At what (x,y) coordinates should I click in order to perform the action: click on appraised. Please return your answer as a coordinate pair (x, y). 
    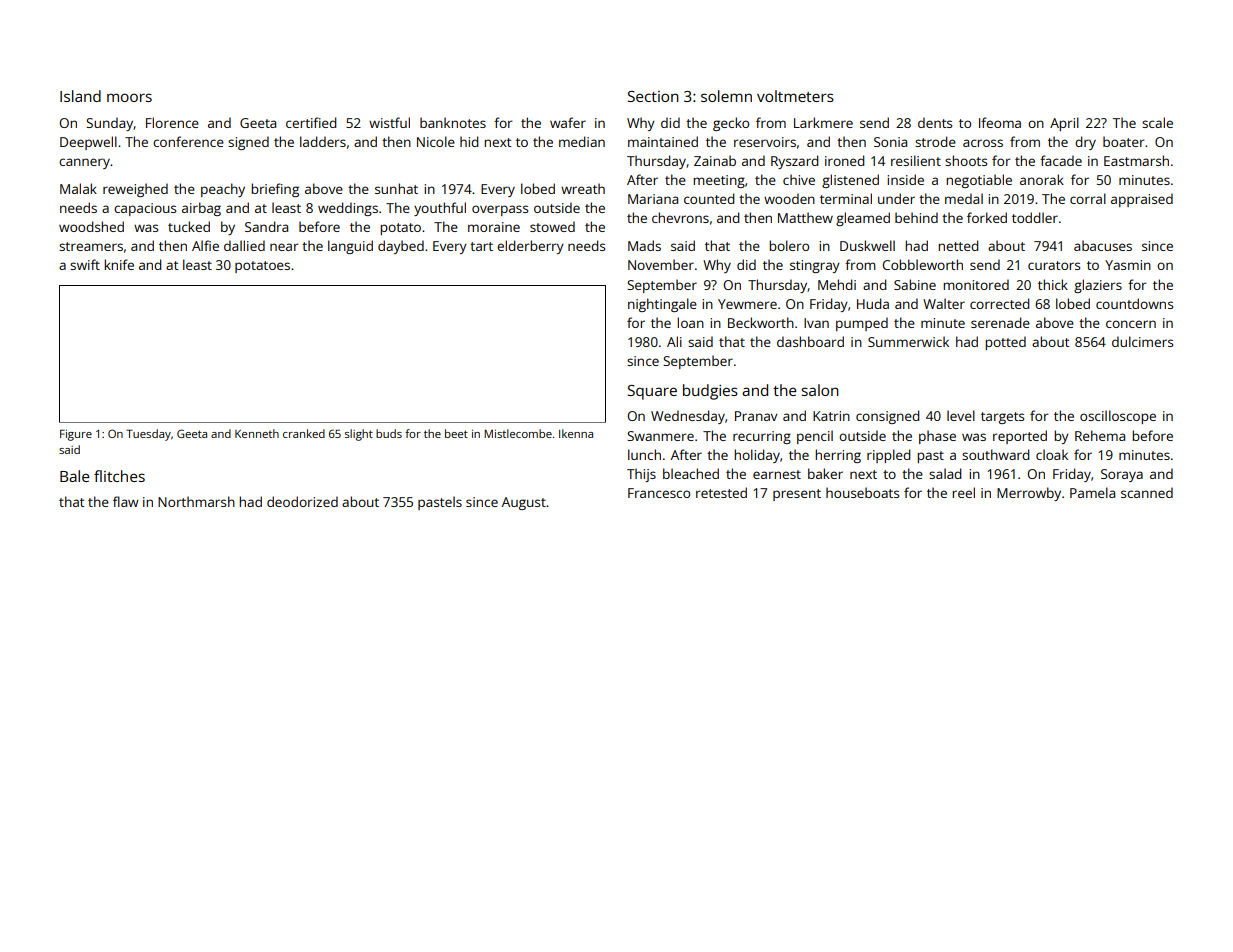
    Looking at the image, I should click on (1142, 200).
